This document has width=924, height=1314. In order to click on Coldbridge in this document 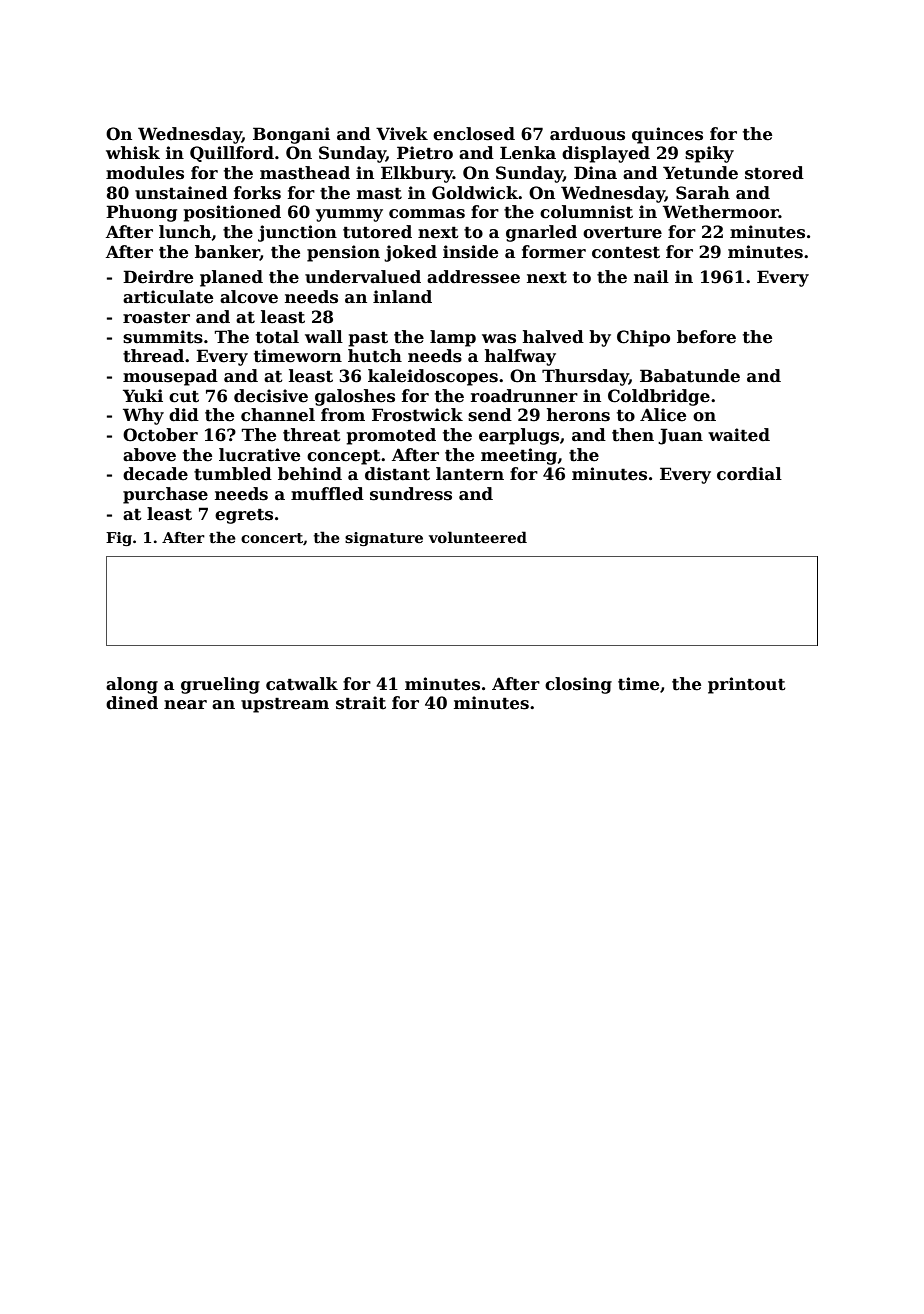, I will do `click(659, 397)`.
